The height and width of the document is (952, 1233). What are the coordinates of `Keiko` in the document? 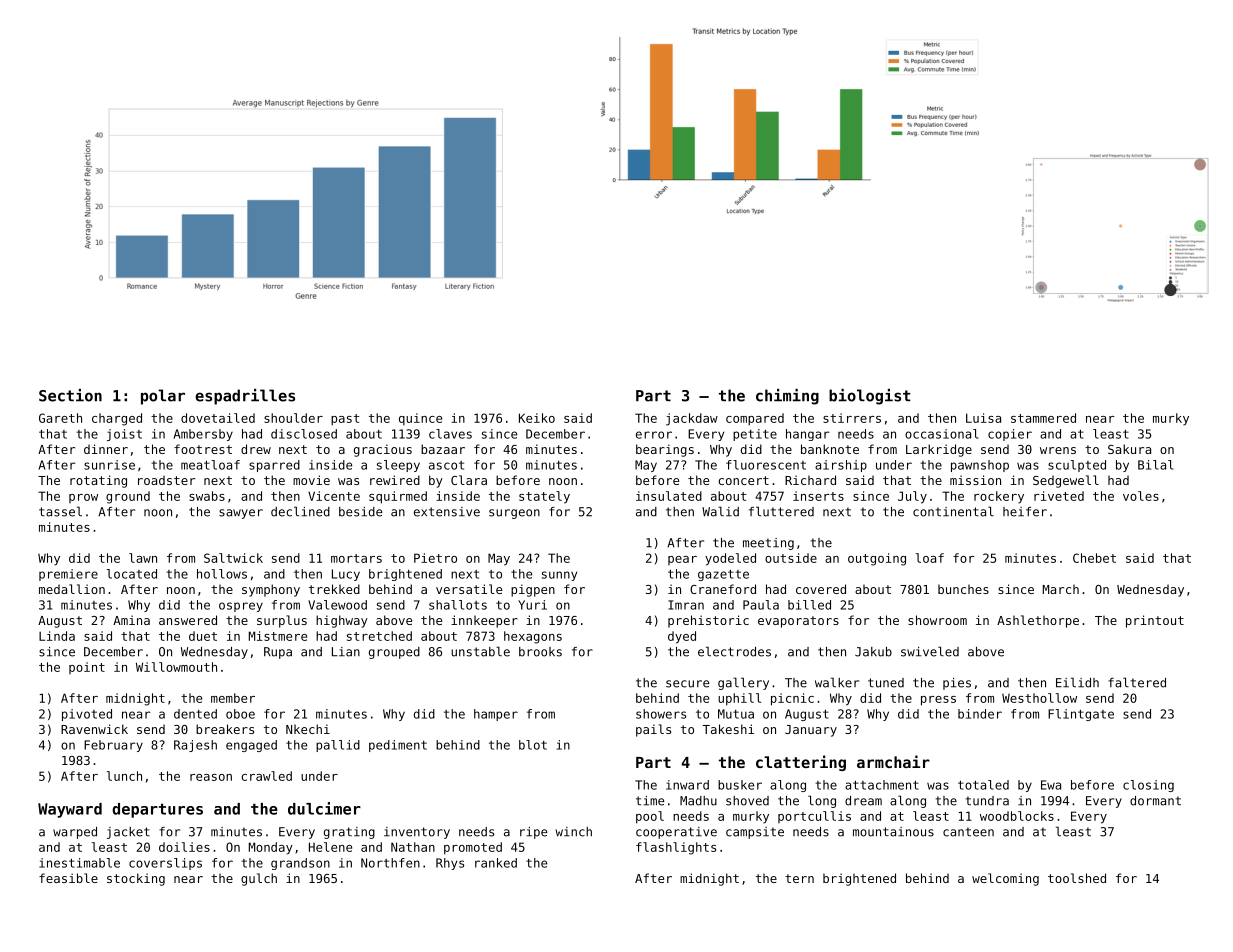 It's located at (537, 418).
